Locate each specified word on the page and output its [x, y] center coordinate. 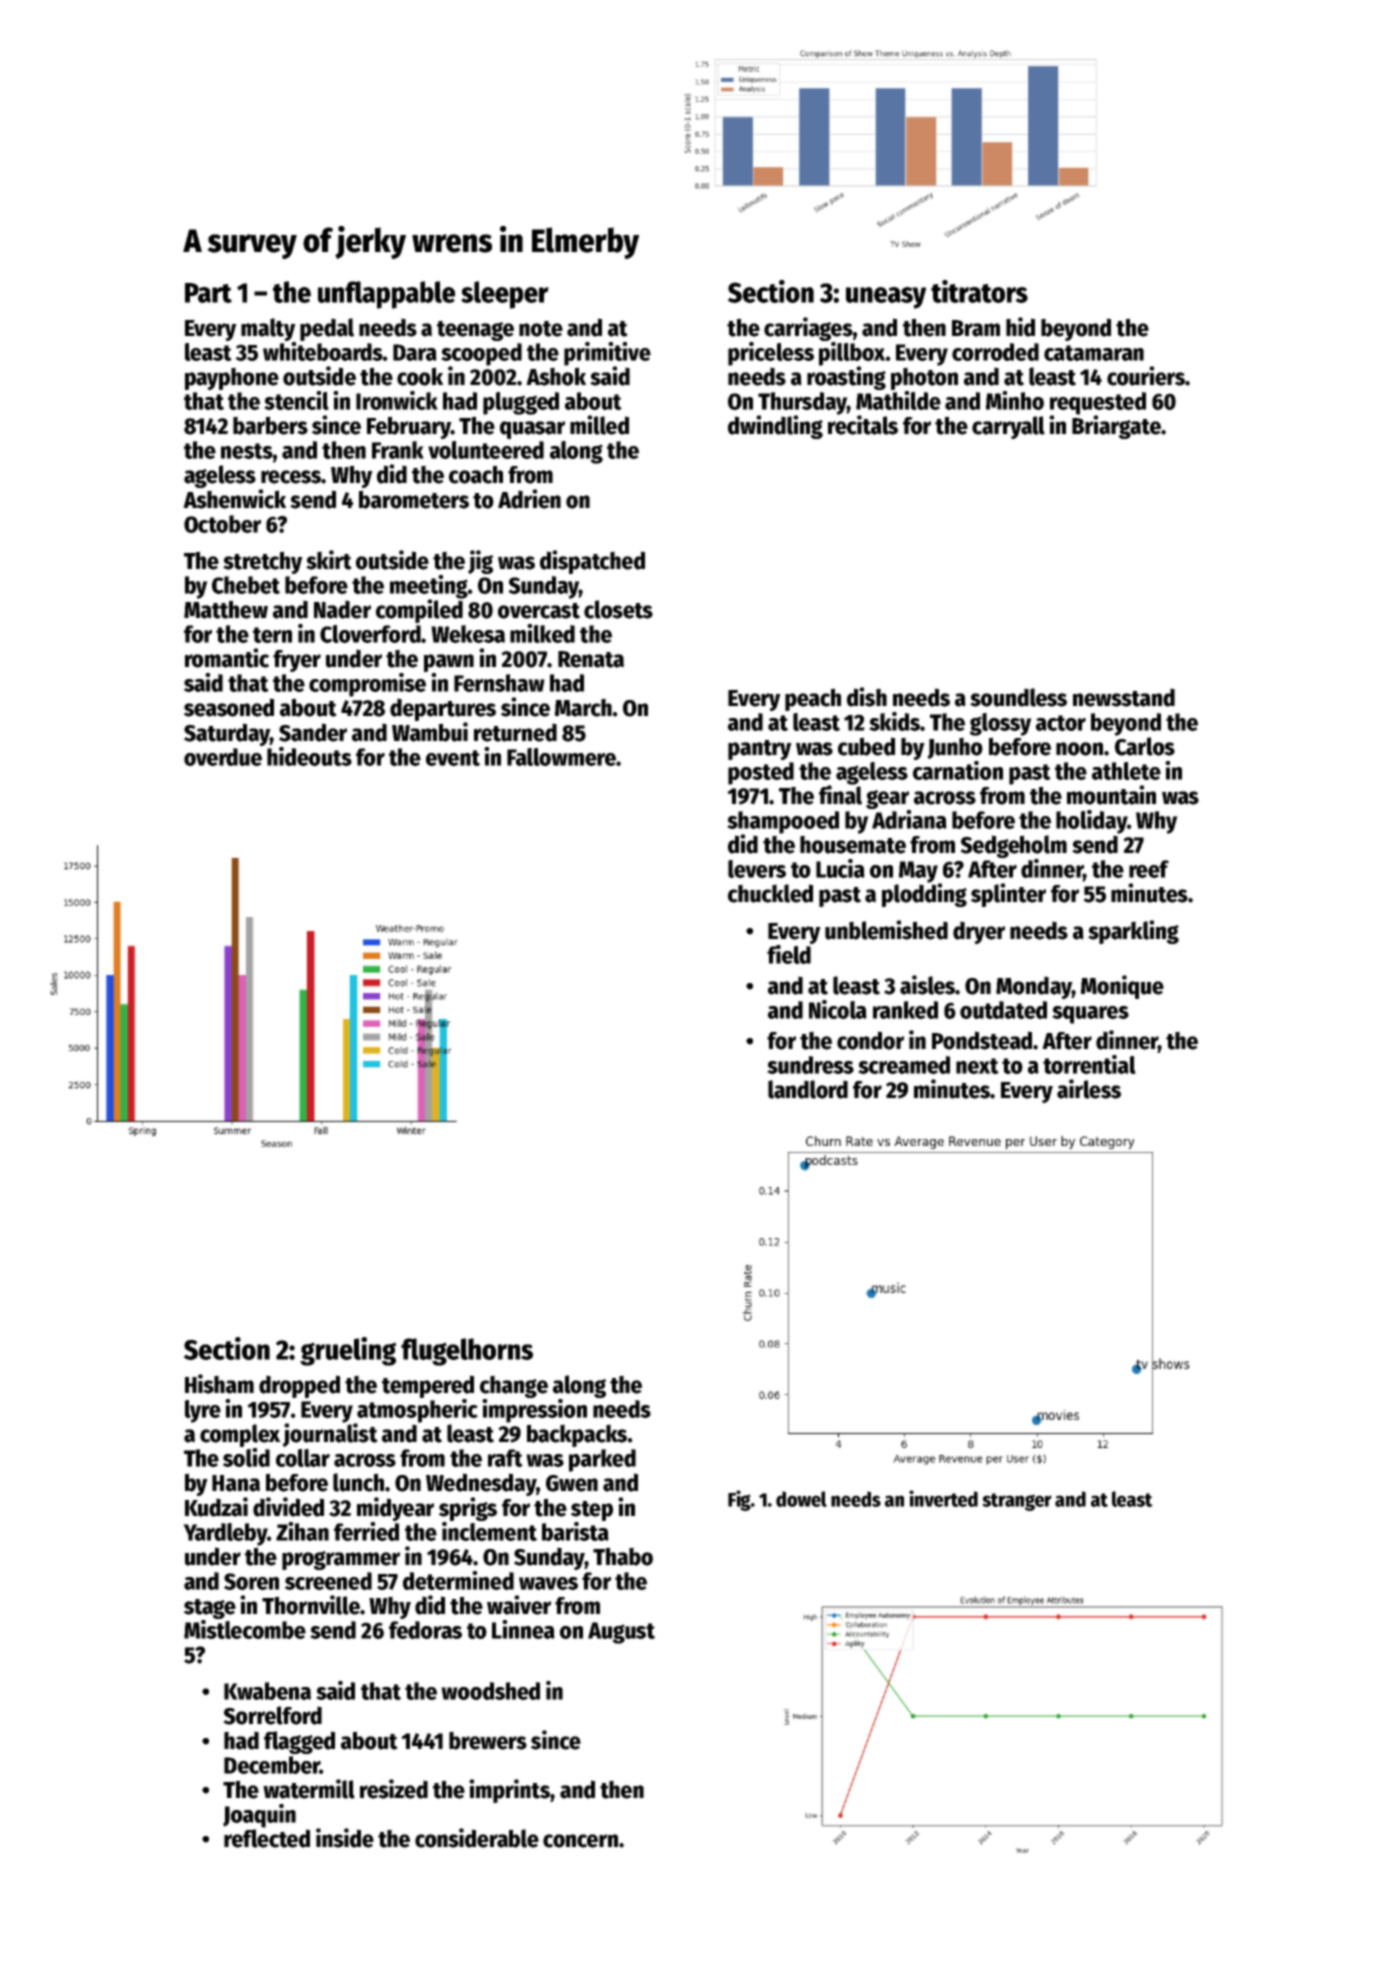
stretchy [263, 562]
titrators [979, 291]
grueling [348, 1351]
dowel [801, 1499]
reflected [267, 1838]
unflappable [386, 295]
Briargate [1116, 427]
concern [580, 1841]
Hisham [219, 1384]
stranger [1017, 1502]
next [977, 1066]
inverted [943, 1498]
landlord [808, 1089]
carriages [808, 329]
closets [618, 609]
